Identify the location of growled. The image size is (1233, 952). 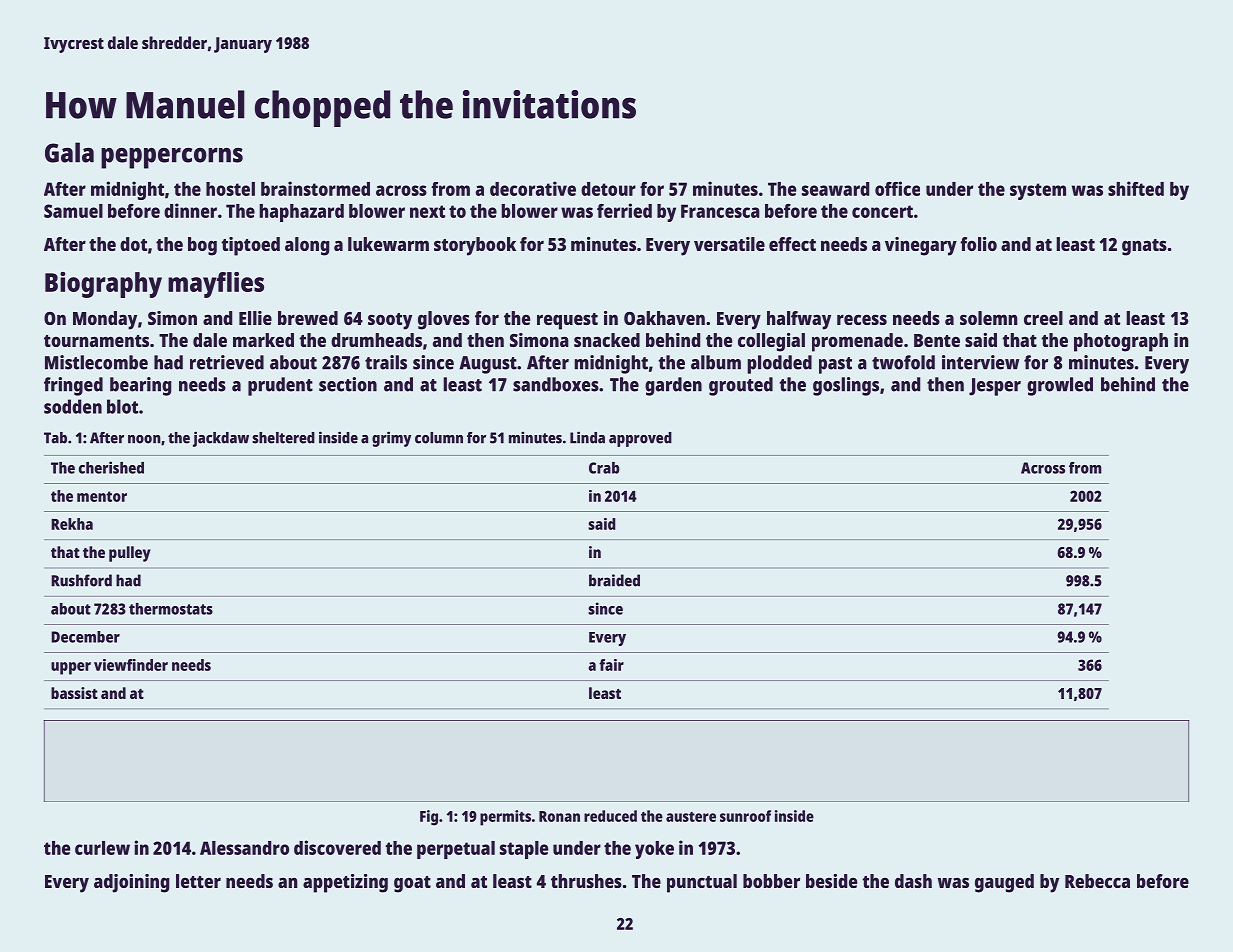
(1060, 386).
